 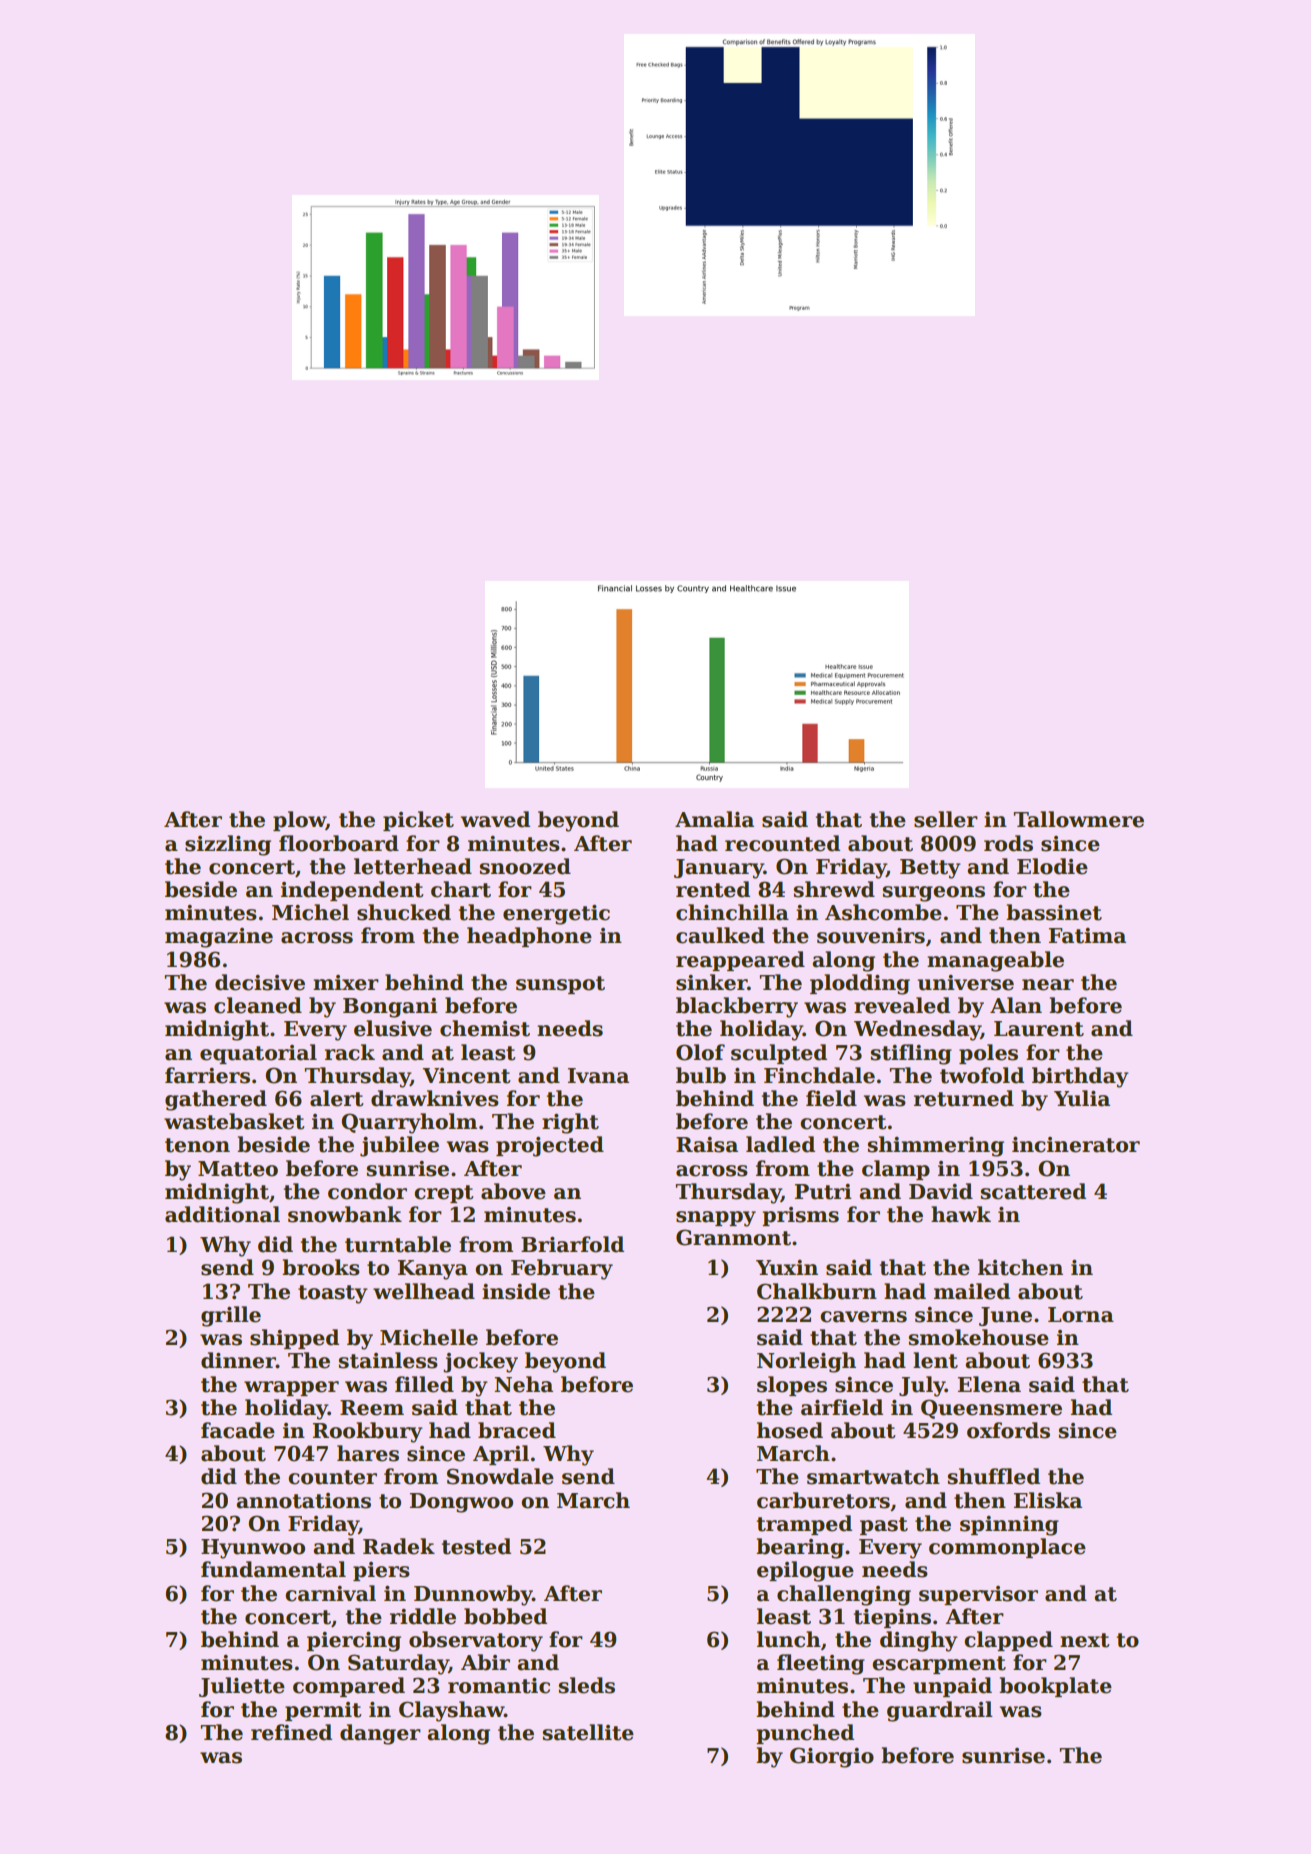 I want to click on Tallowmere, so click(x=1078, y=819).
